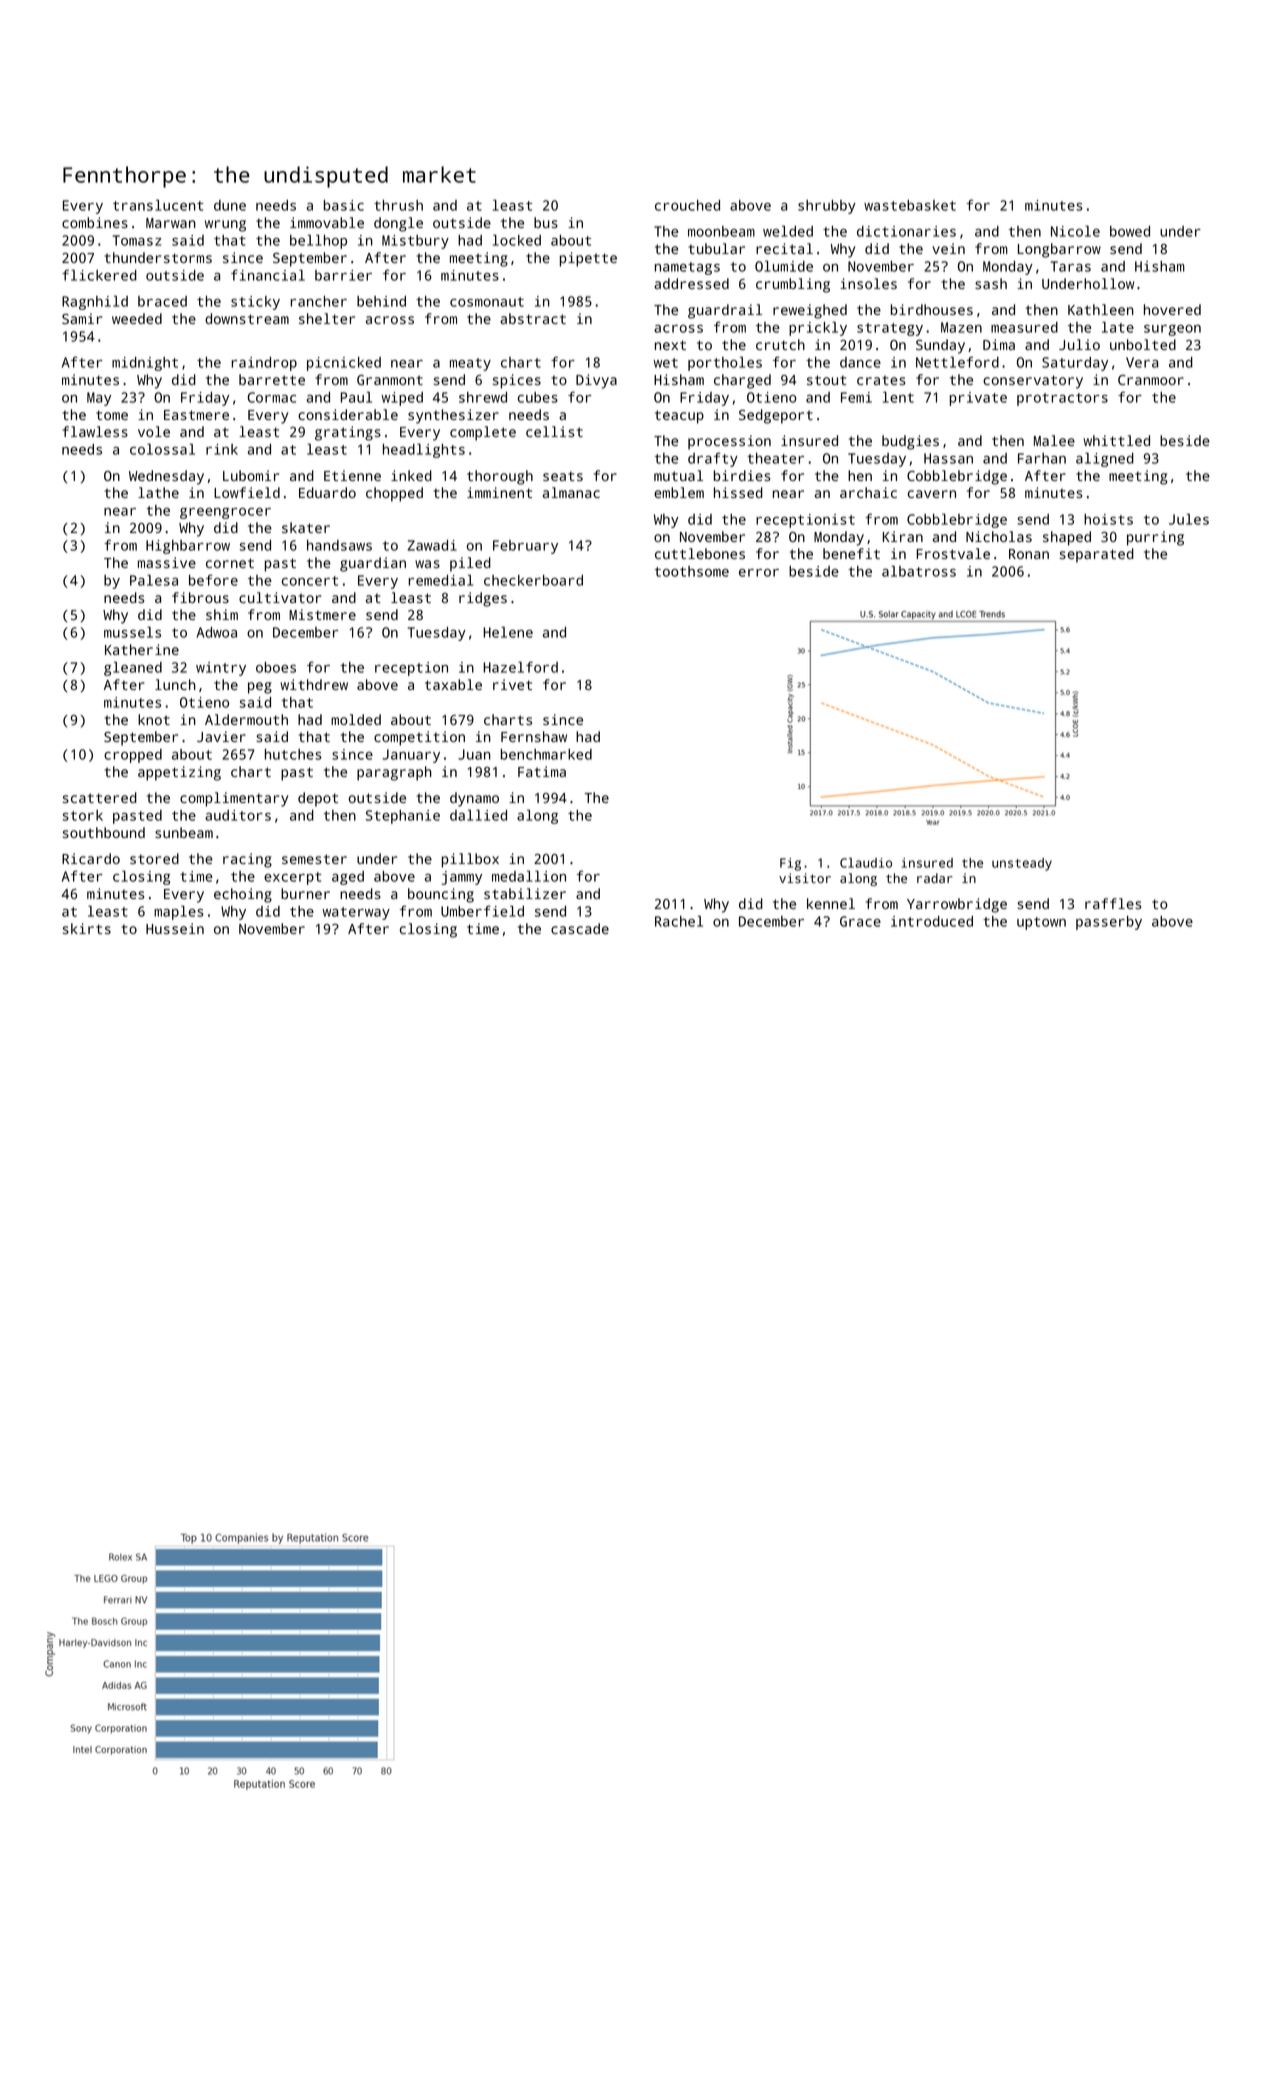 This image has width=1274, height=2099. Describe the element at coordinates (898, 397) in the image. I see `lent` at that location.
